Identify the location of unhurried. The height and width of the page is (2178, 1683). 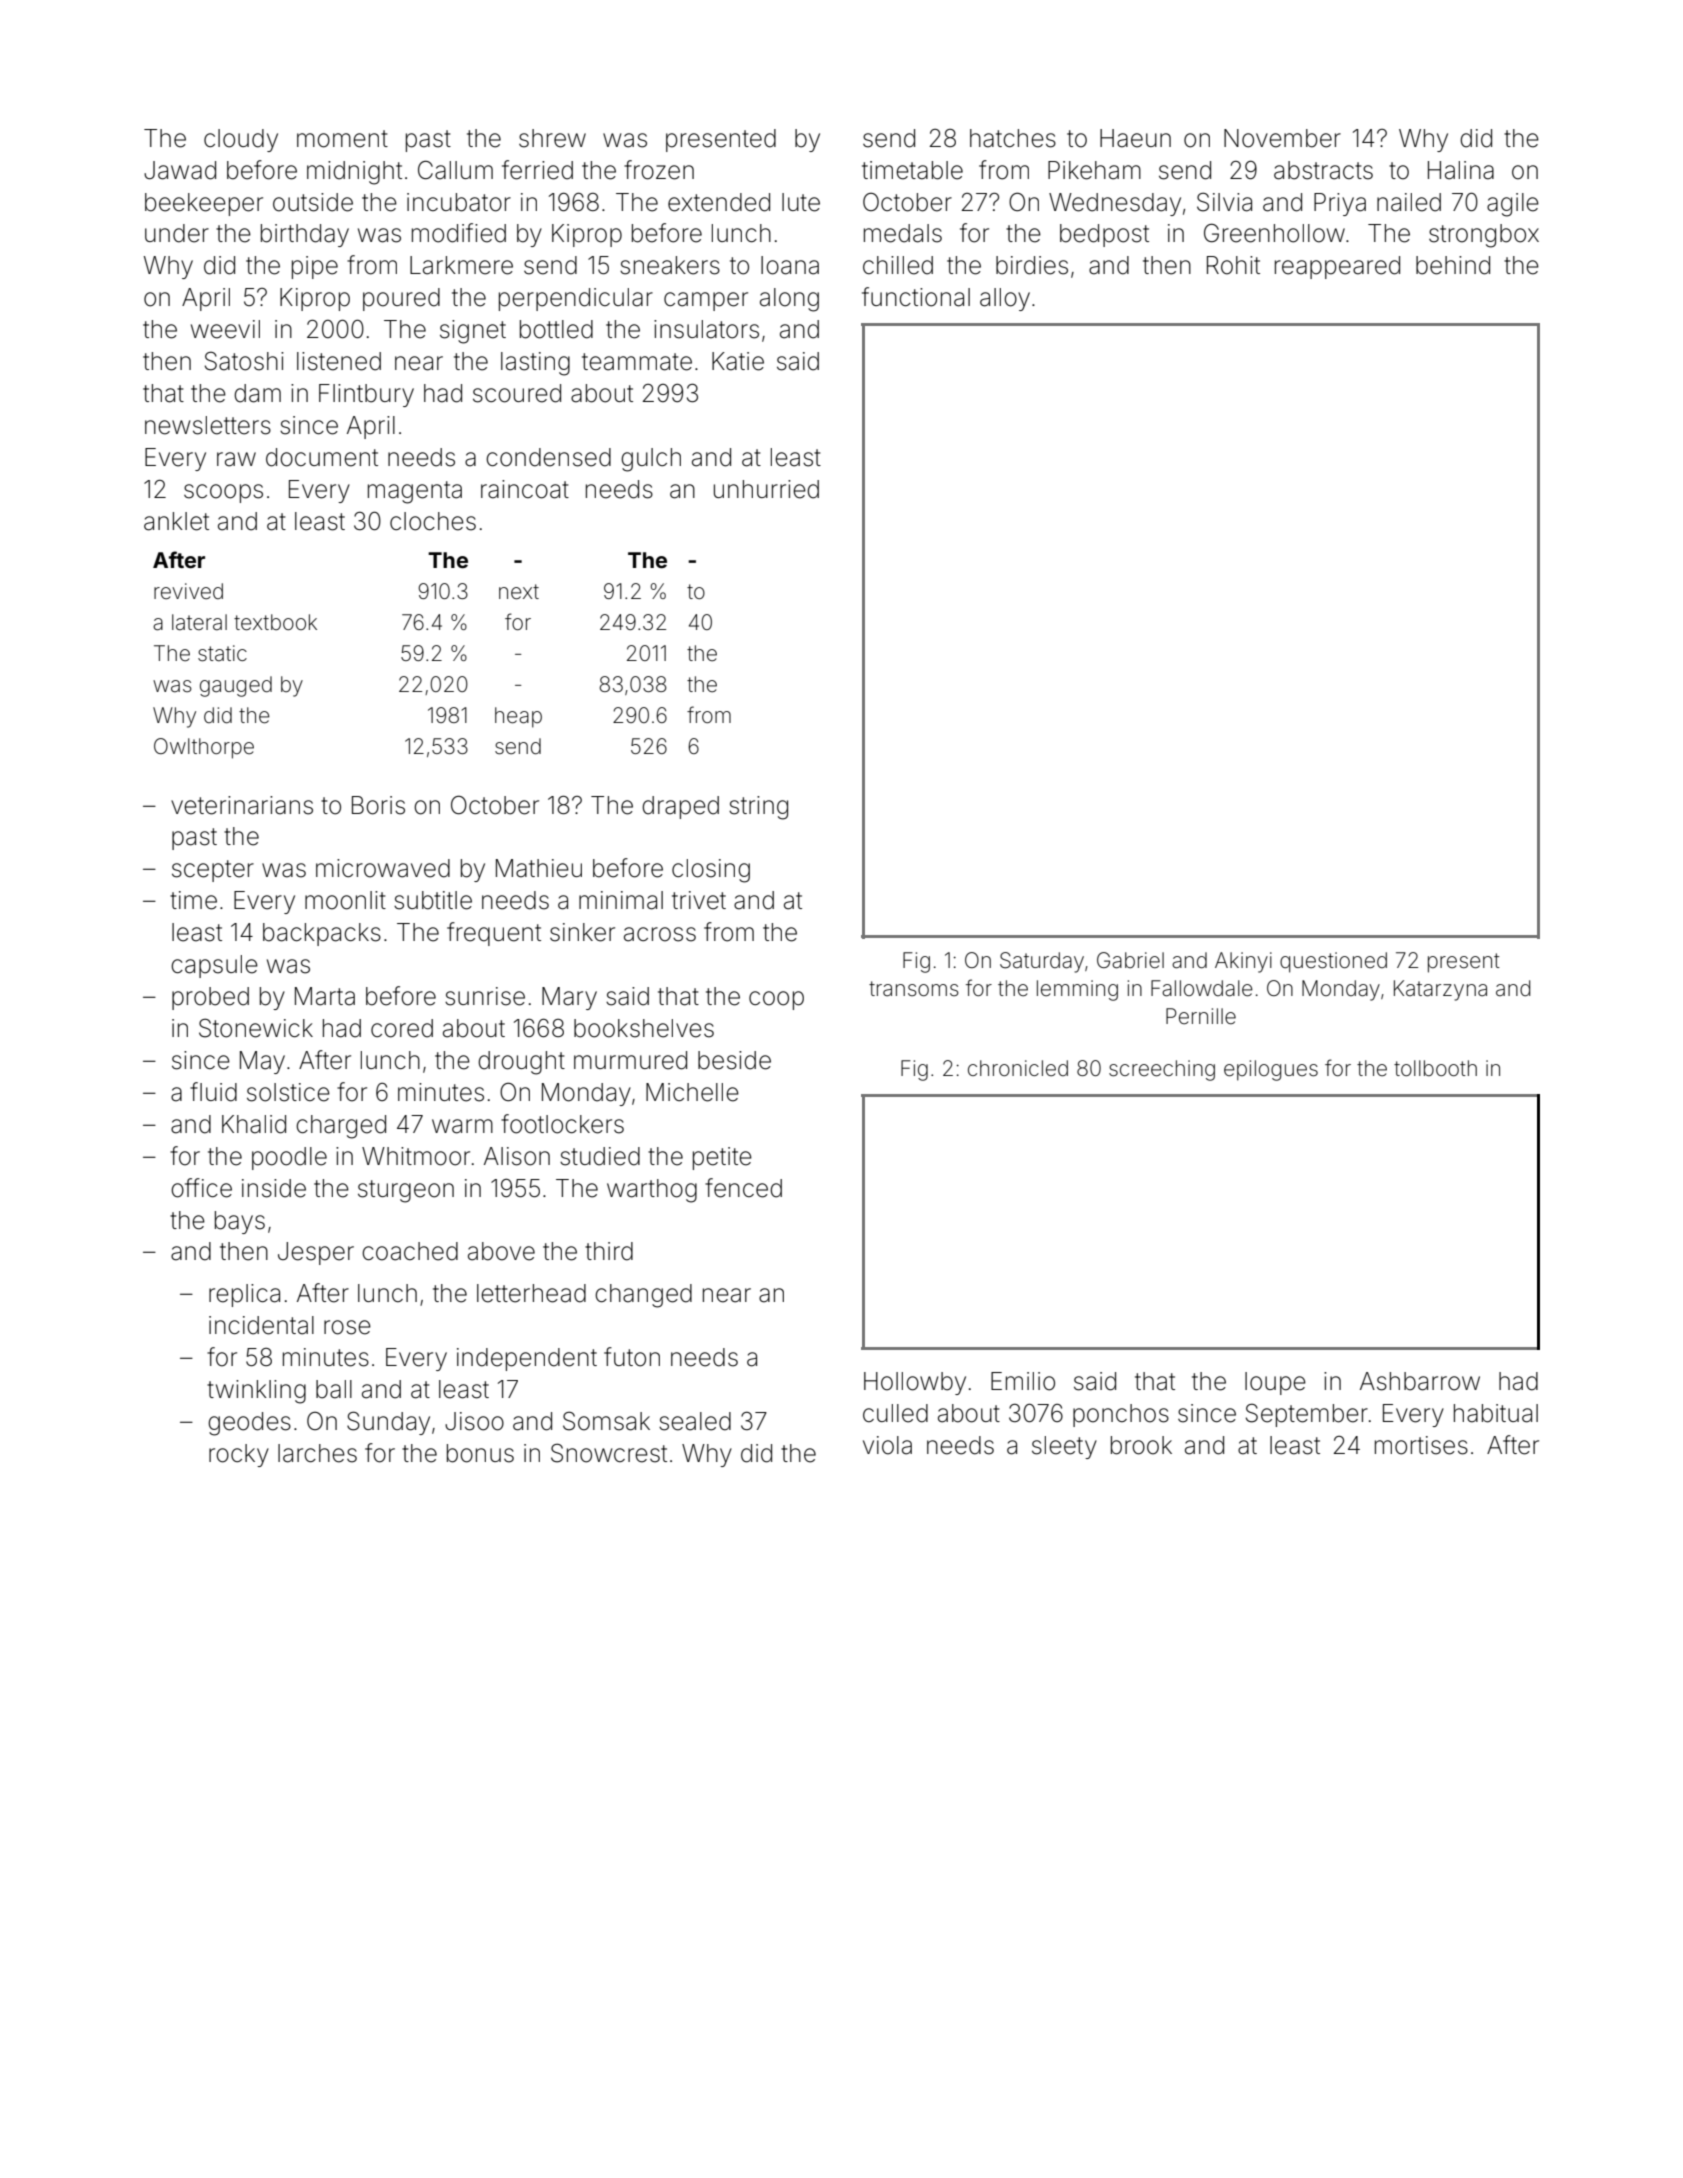
(766, 489).
